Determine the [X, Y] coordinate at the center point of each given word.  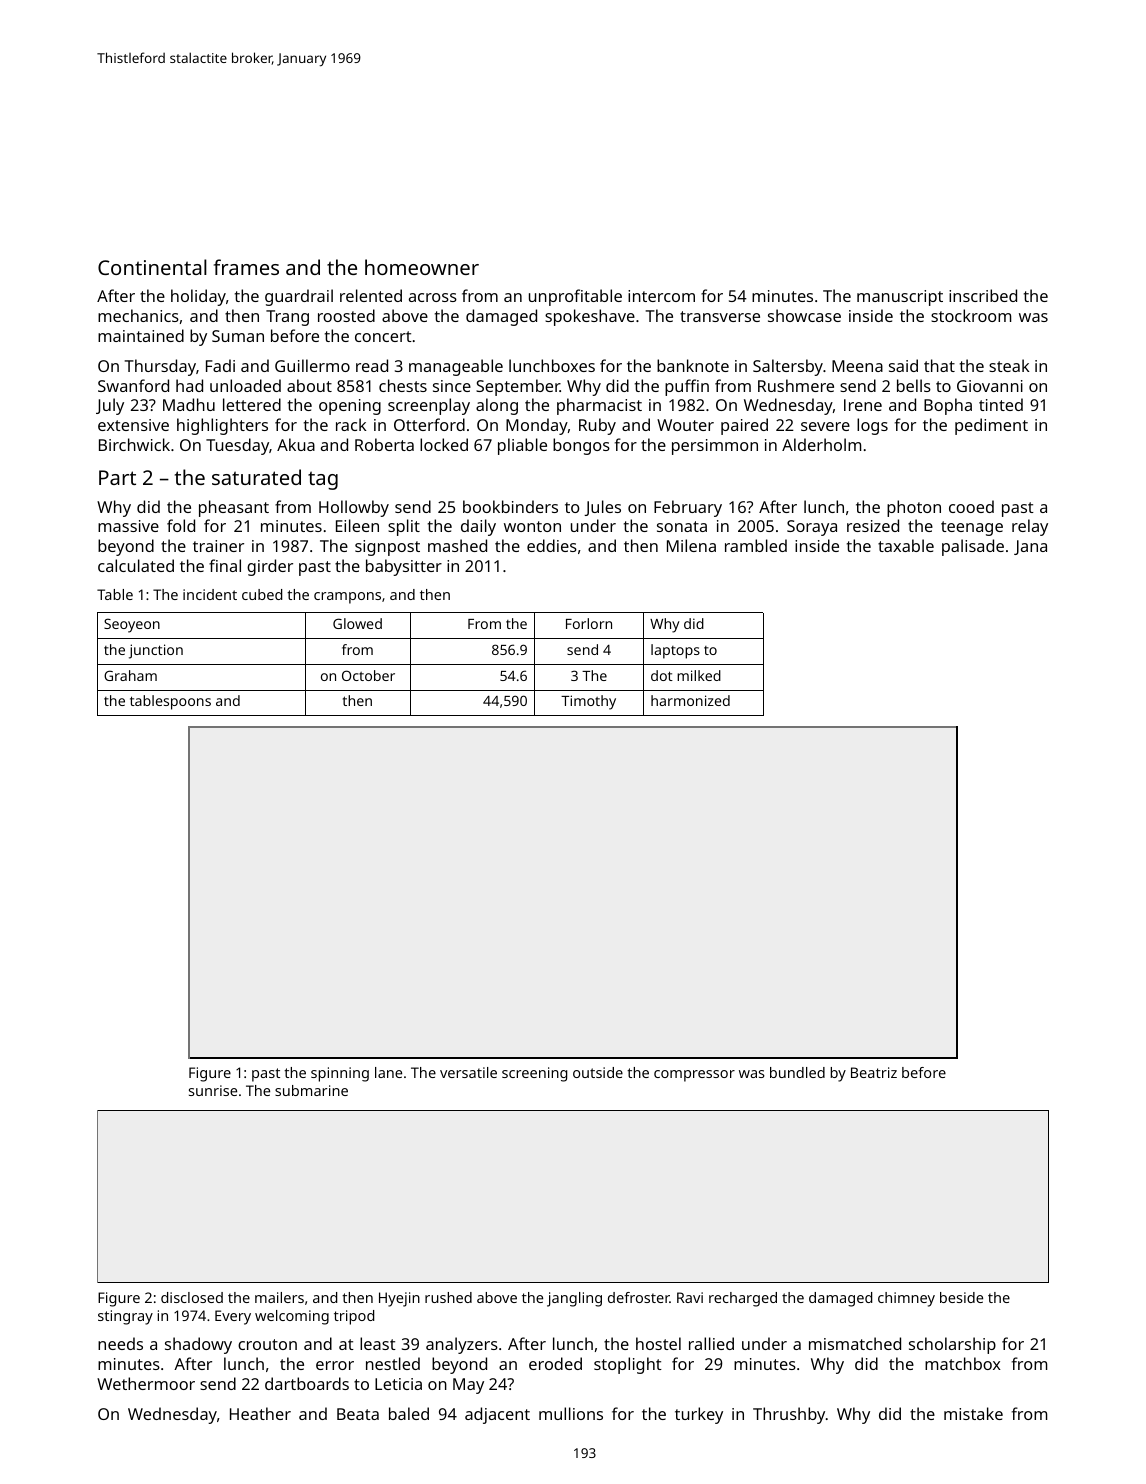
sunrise [213, 1090]
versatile [468, 1072]
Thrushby [789, 1415]
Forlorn [589, 623]
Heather [260, 1413]
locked [444, 444]
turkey [699, 1415]
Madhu [189, 404]
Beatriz [874, 1072]
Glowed [357, 623]
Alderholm [821, 444]
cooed [971, 506]
